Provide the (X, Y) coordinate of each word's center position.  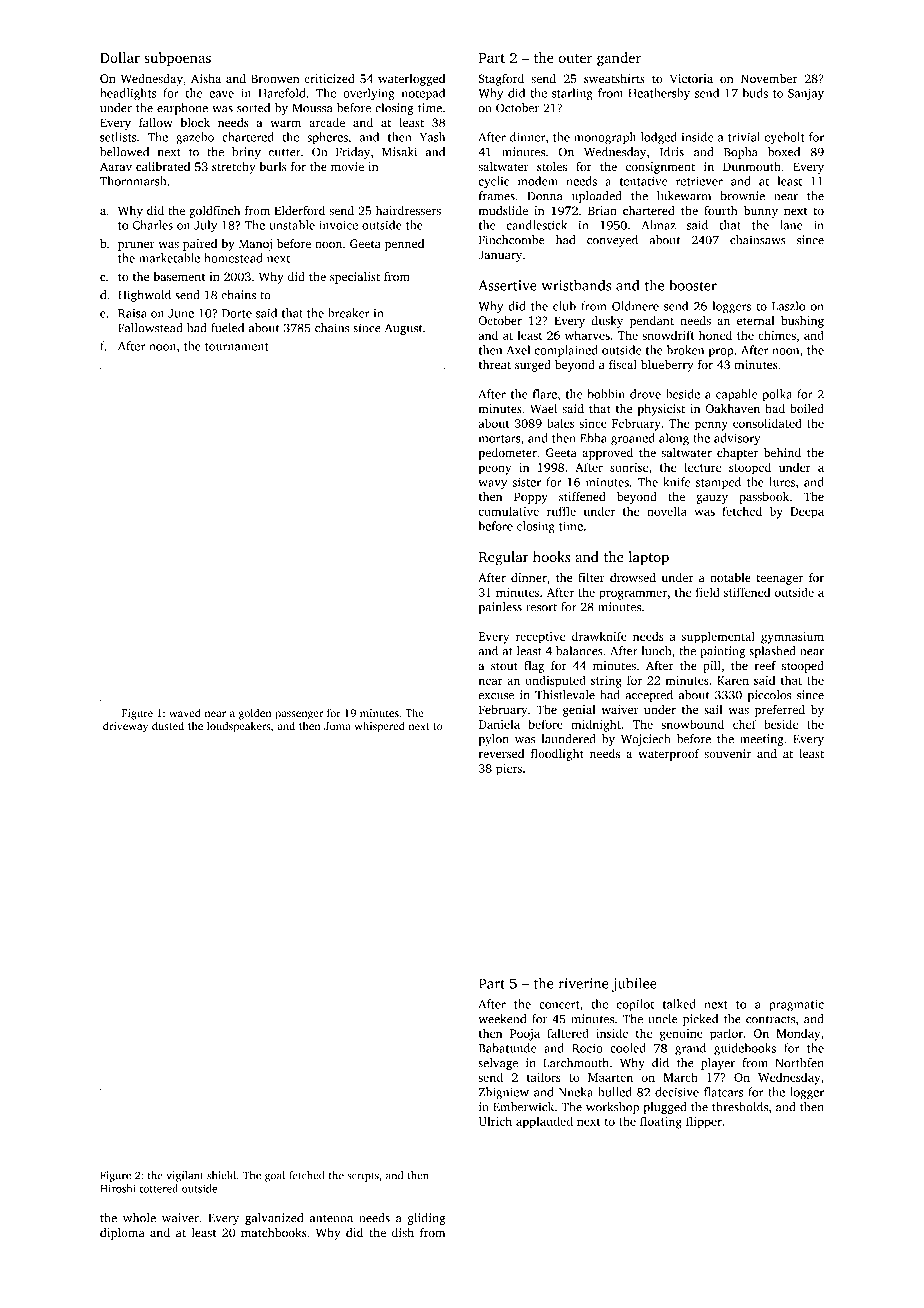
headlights (128, 94)
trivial (744, 137)
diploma (122, 1234)
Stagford (501, 80)
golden (255, 714)
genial (579, 711)
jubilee (634, 984)
